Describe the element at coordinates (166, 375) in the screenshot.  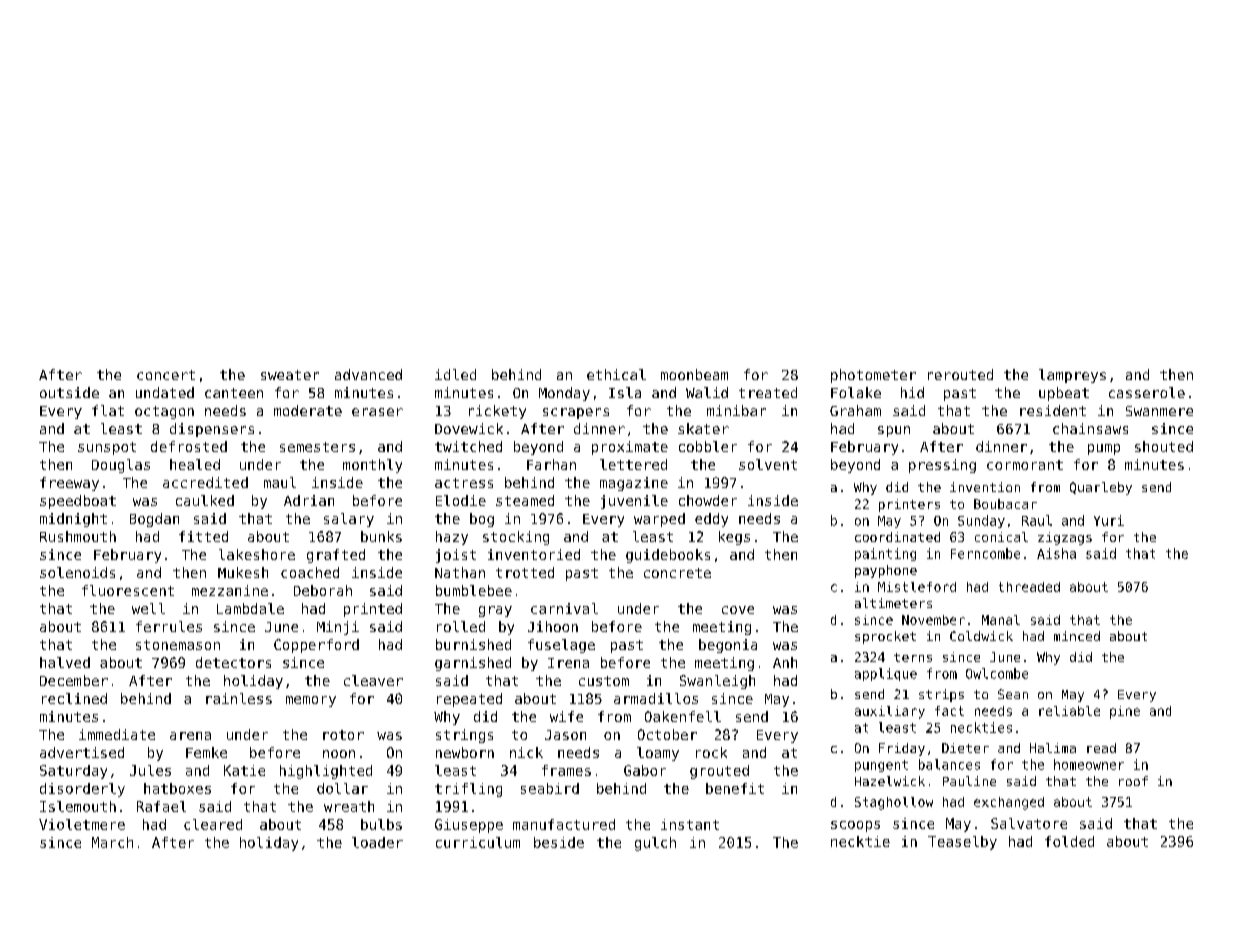
I see `concert` at that location.
